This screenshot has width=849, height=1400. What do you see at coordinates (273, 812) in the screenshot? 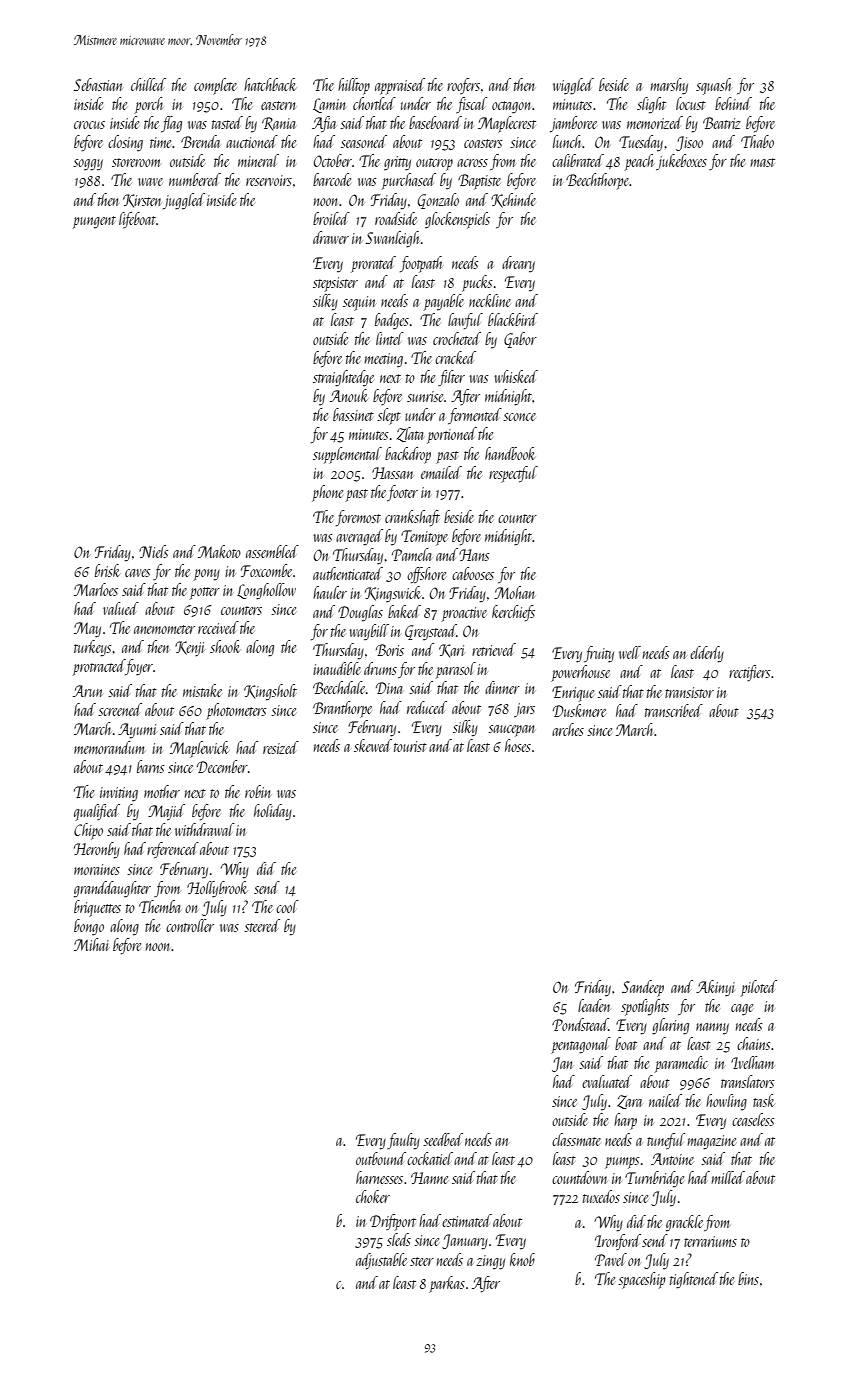
I see `holiday` at bounding box center [273, 812].
